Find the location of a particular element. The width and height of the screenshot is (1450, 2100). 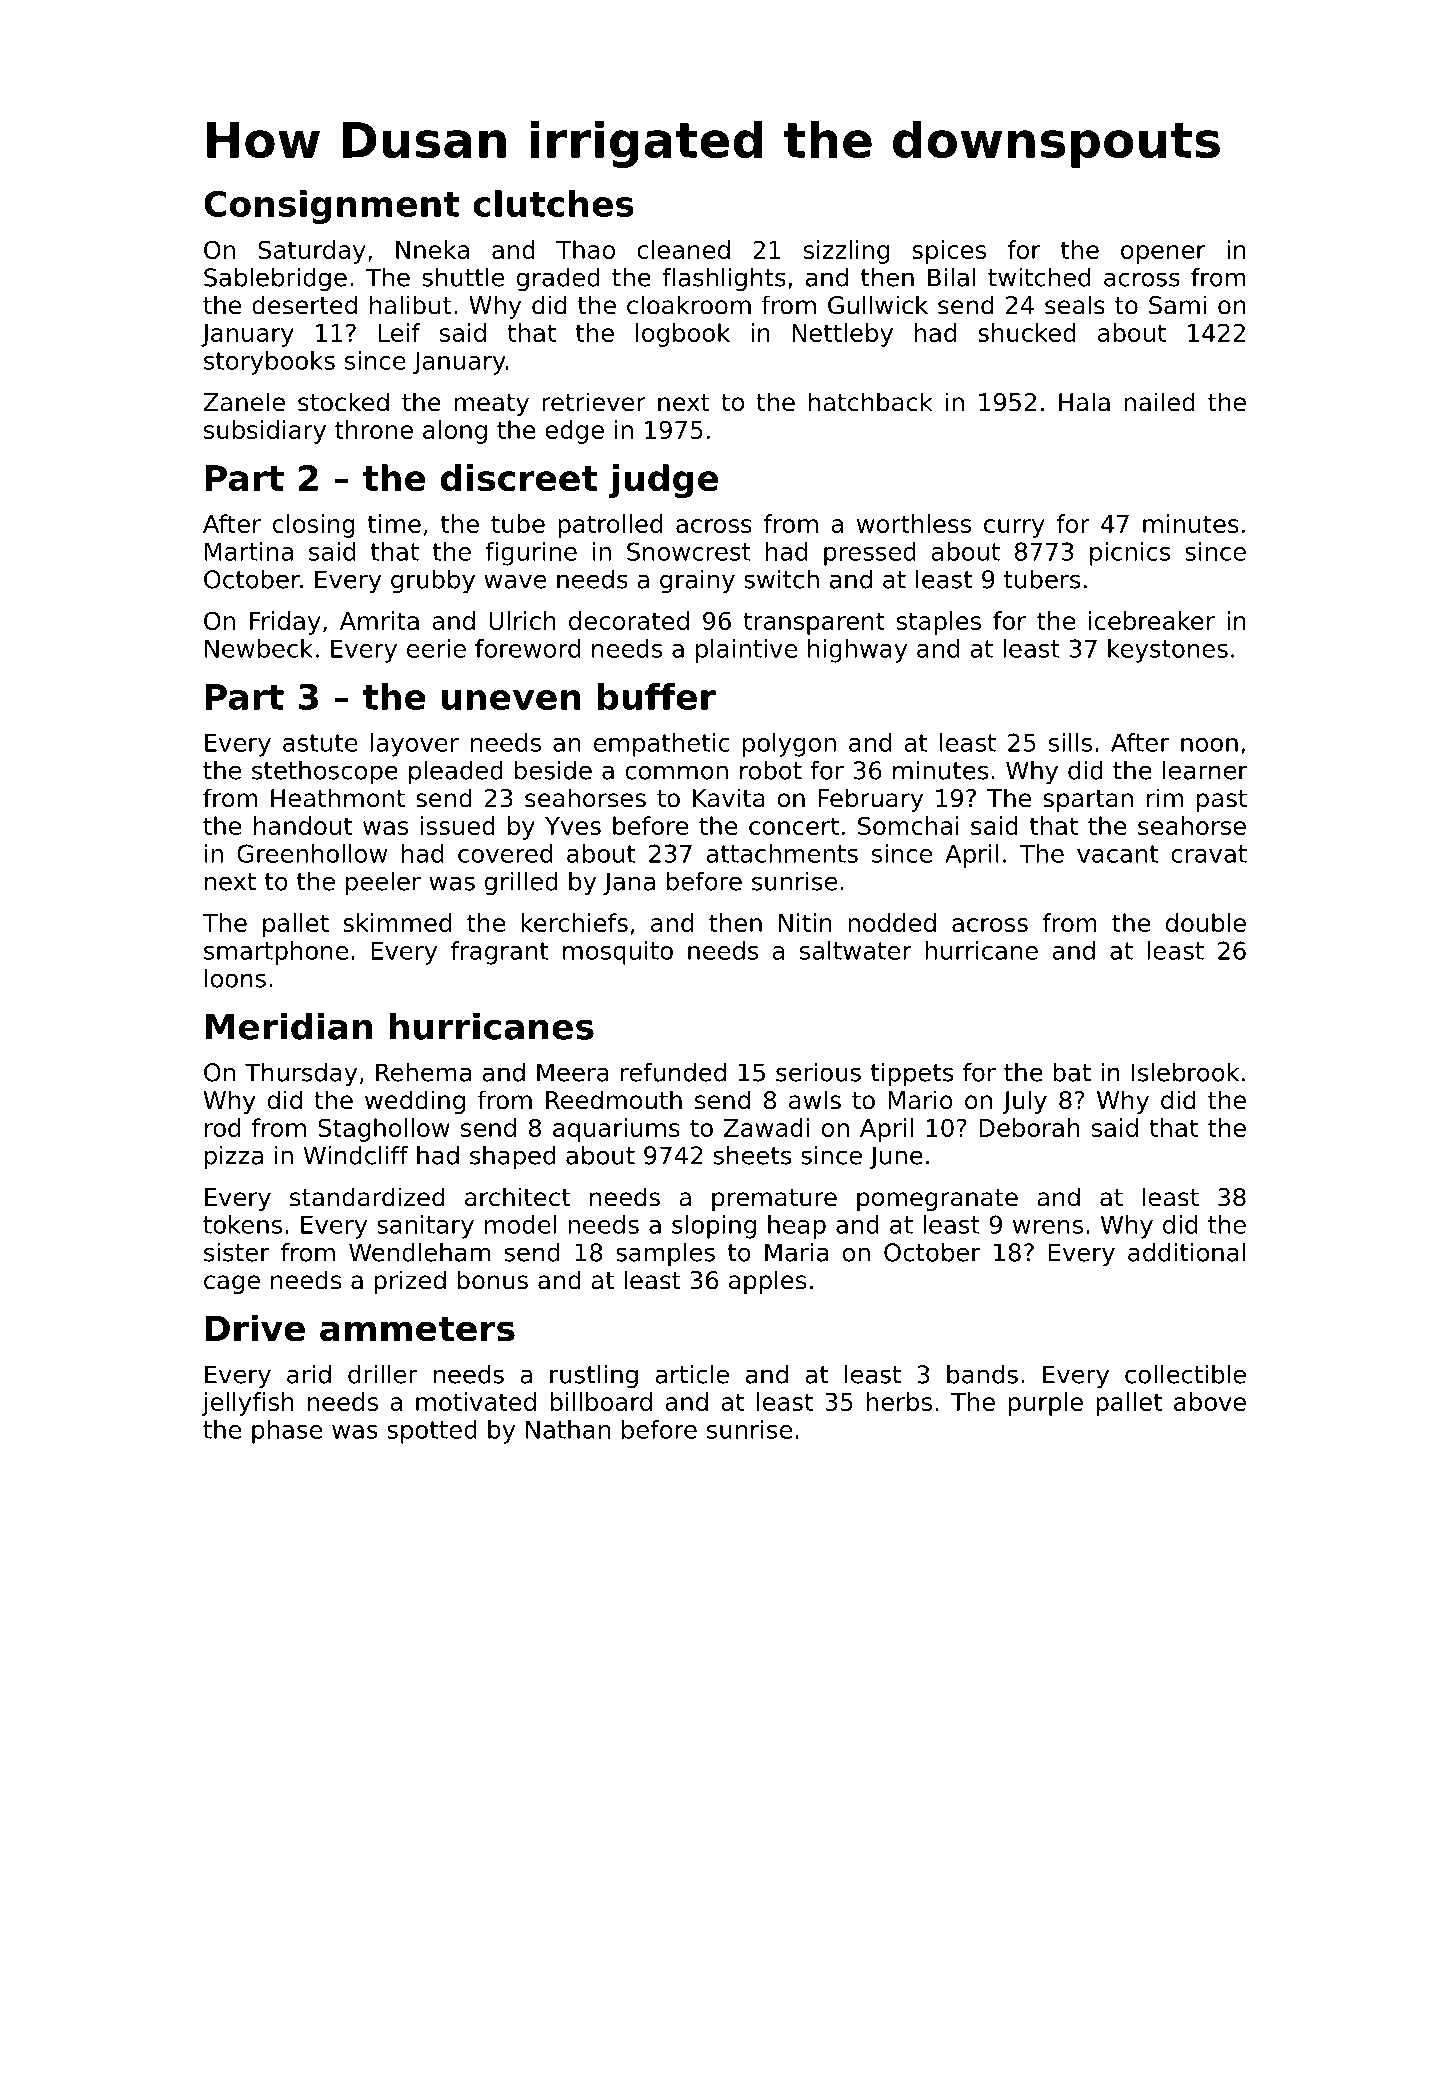

nodded is located at coordinates (892, 922).
